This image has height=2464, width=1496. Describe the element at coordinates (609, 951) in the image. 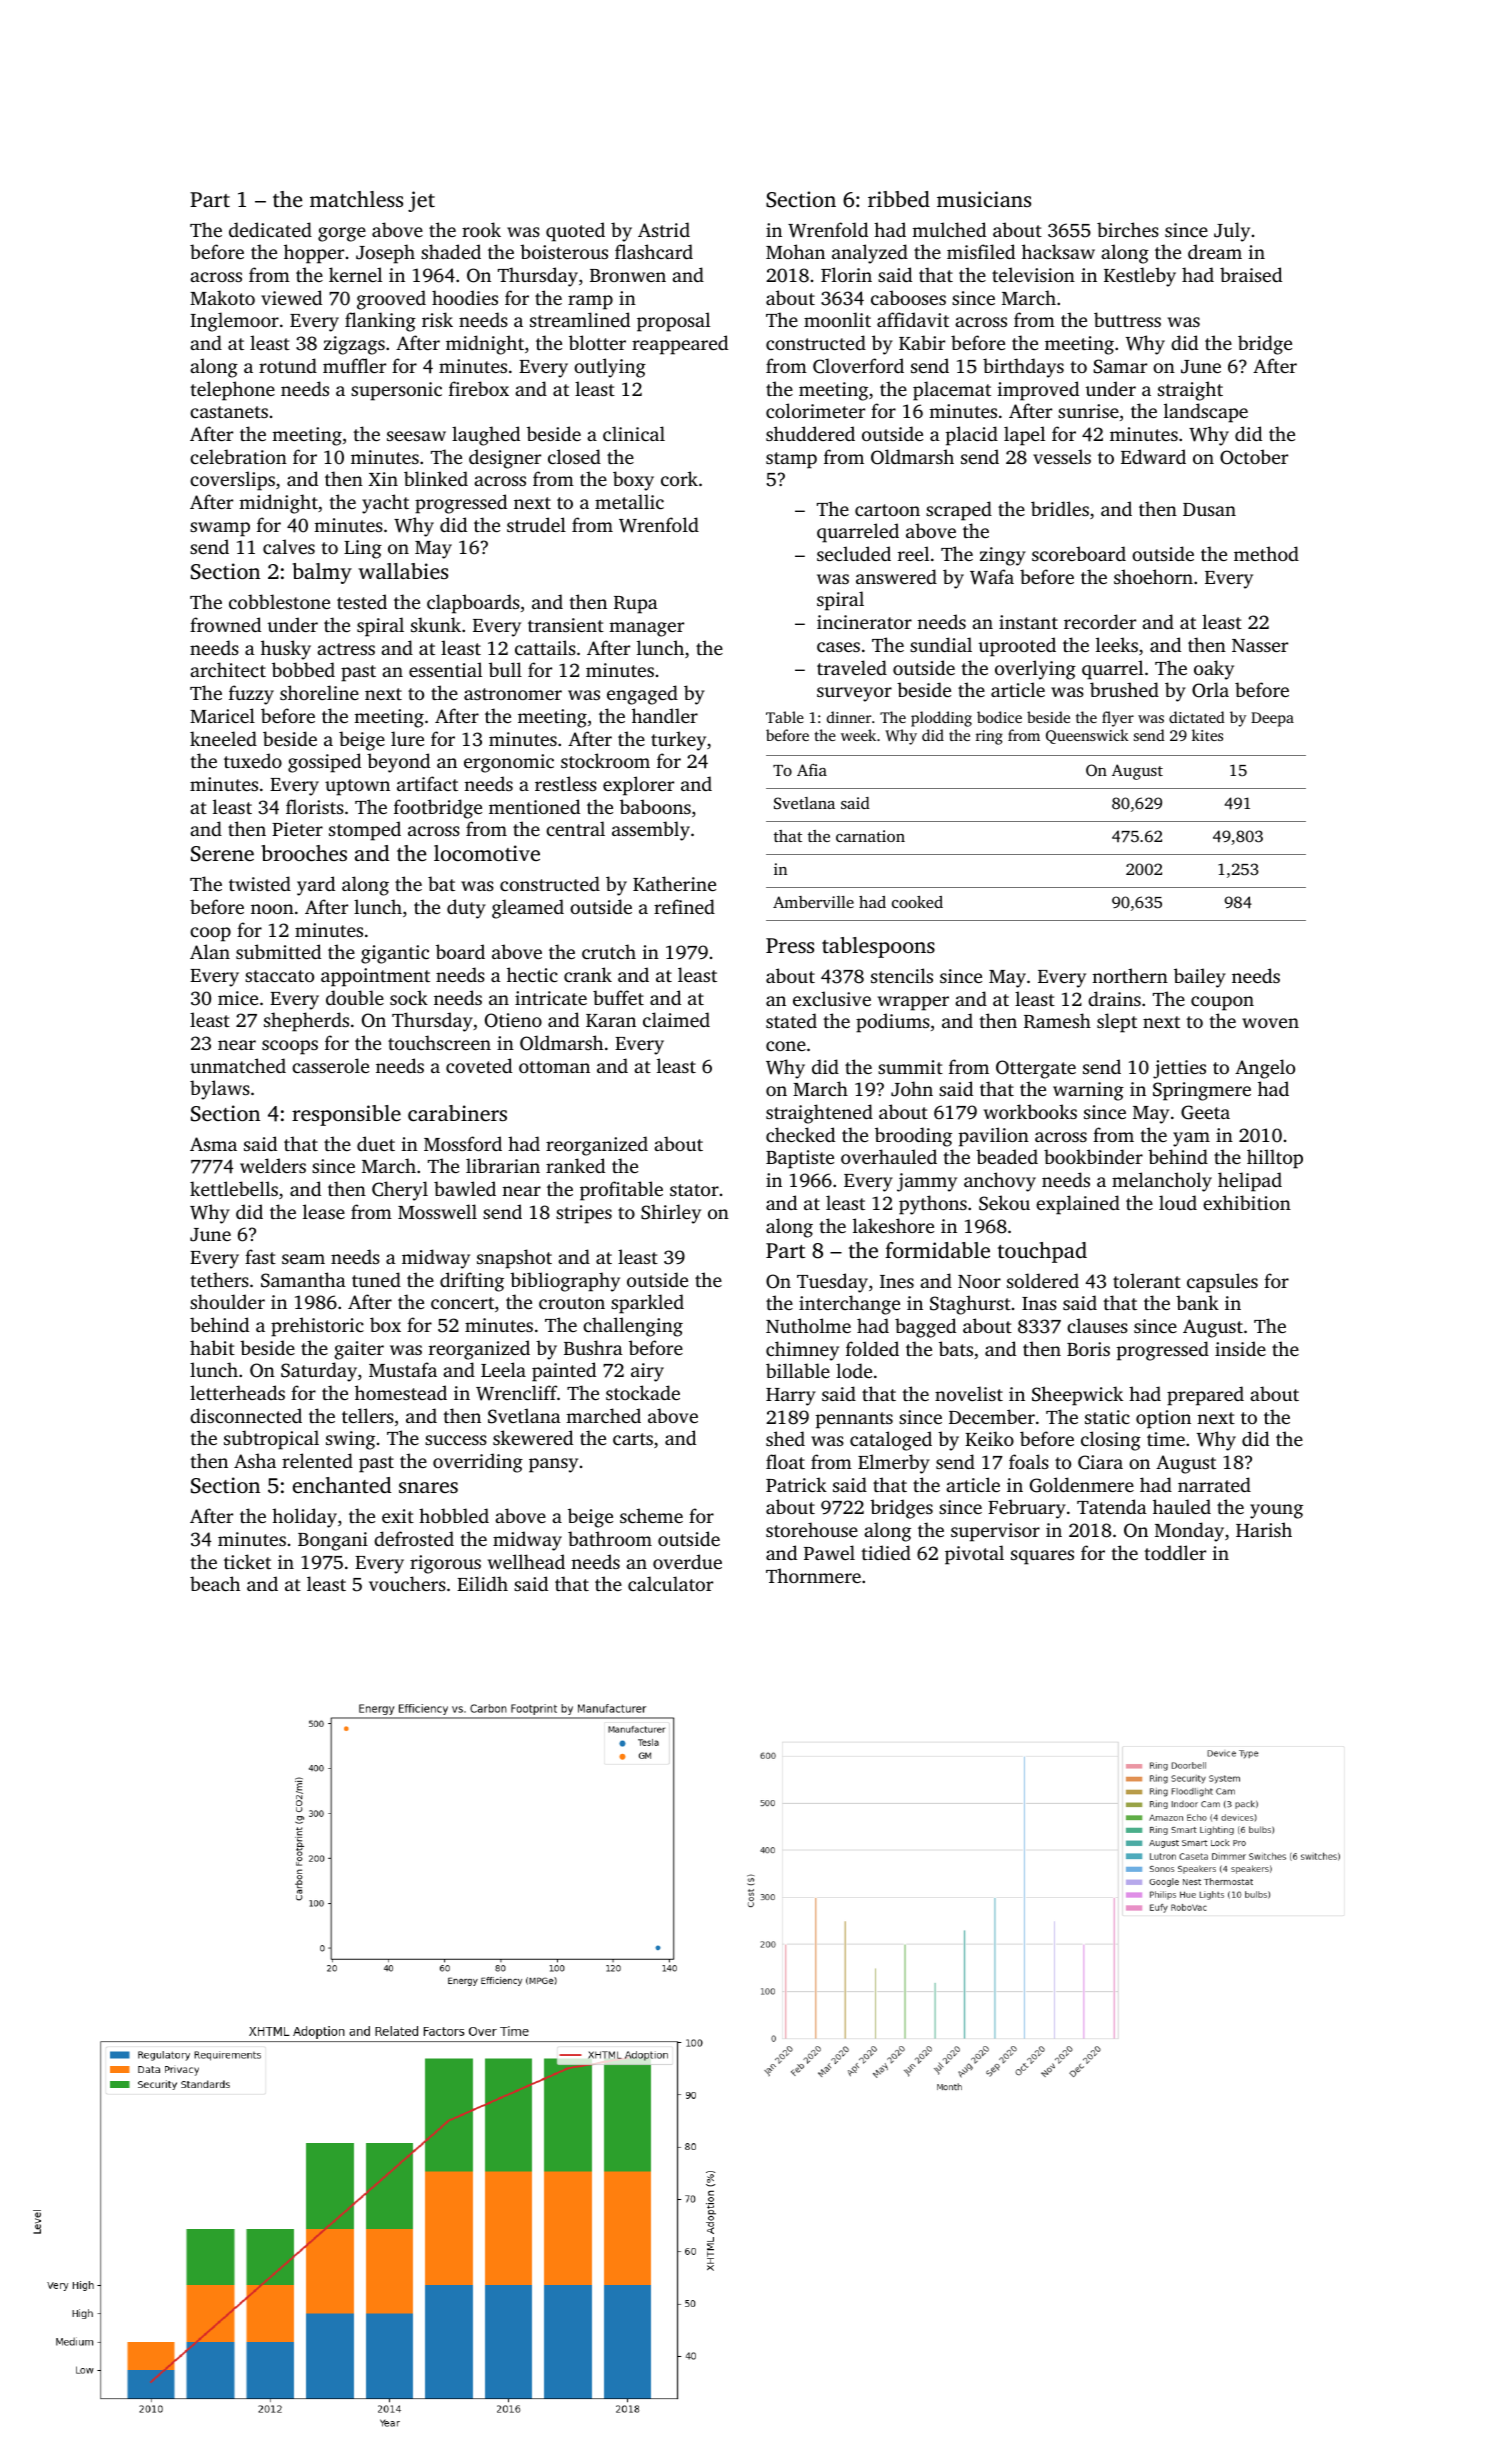

I see `crutch` at that location.
